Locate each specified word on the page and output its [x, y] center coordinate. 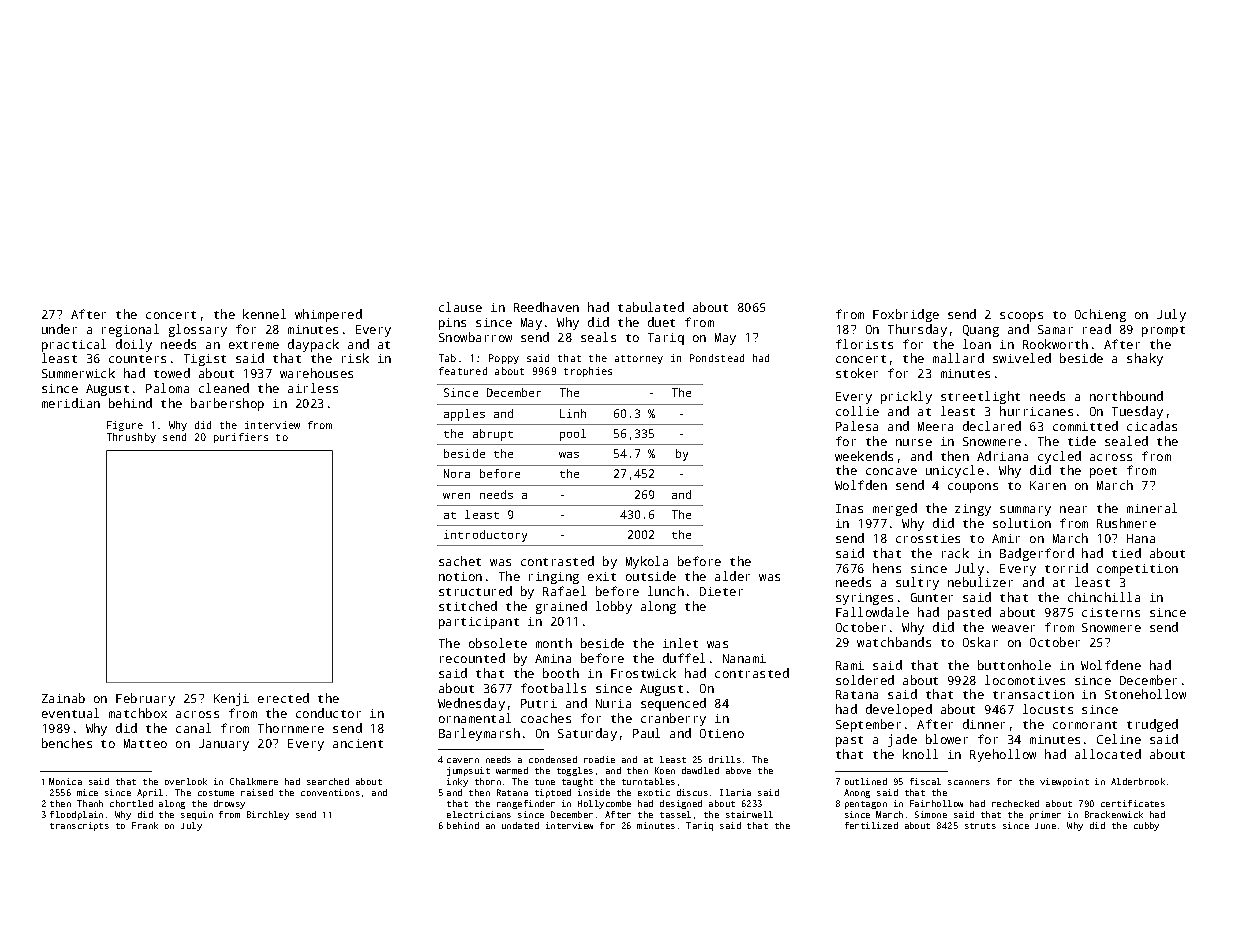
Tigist [205, 360]
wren [456, 496]
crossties [928, 538]
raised [257, 792]
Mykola [647, 562]
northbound [1126, 396]
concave [891, 471]
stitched [468, 606]
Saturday [587, 734]
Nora [457, 473]
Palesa [857, 426]
